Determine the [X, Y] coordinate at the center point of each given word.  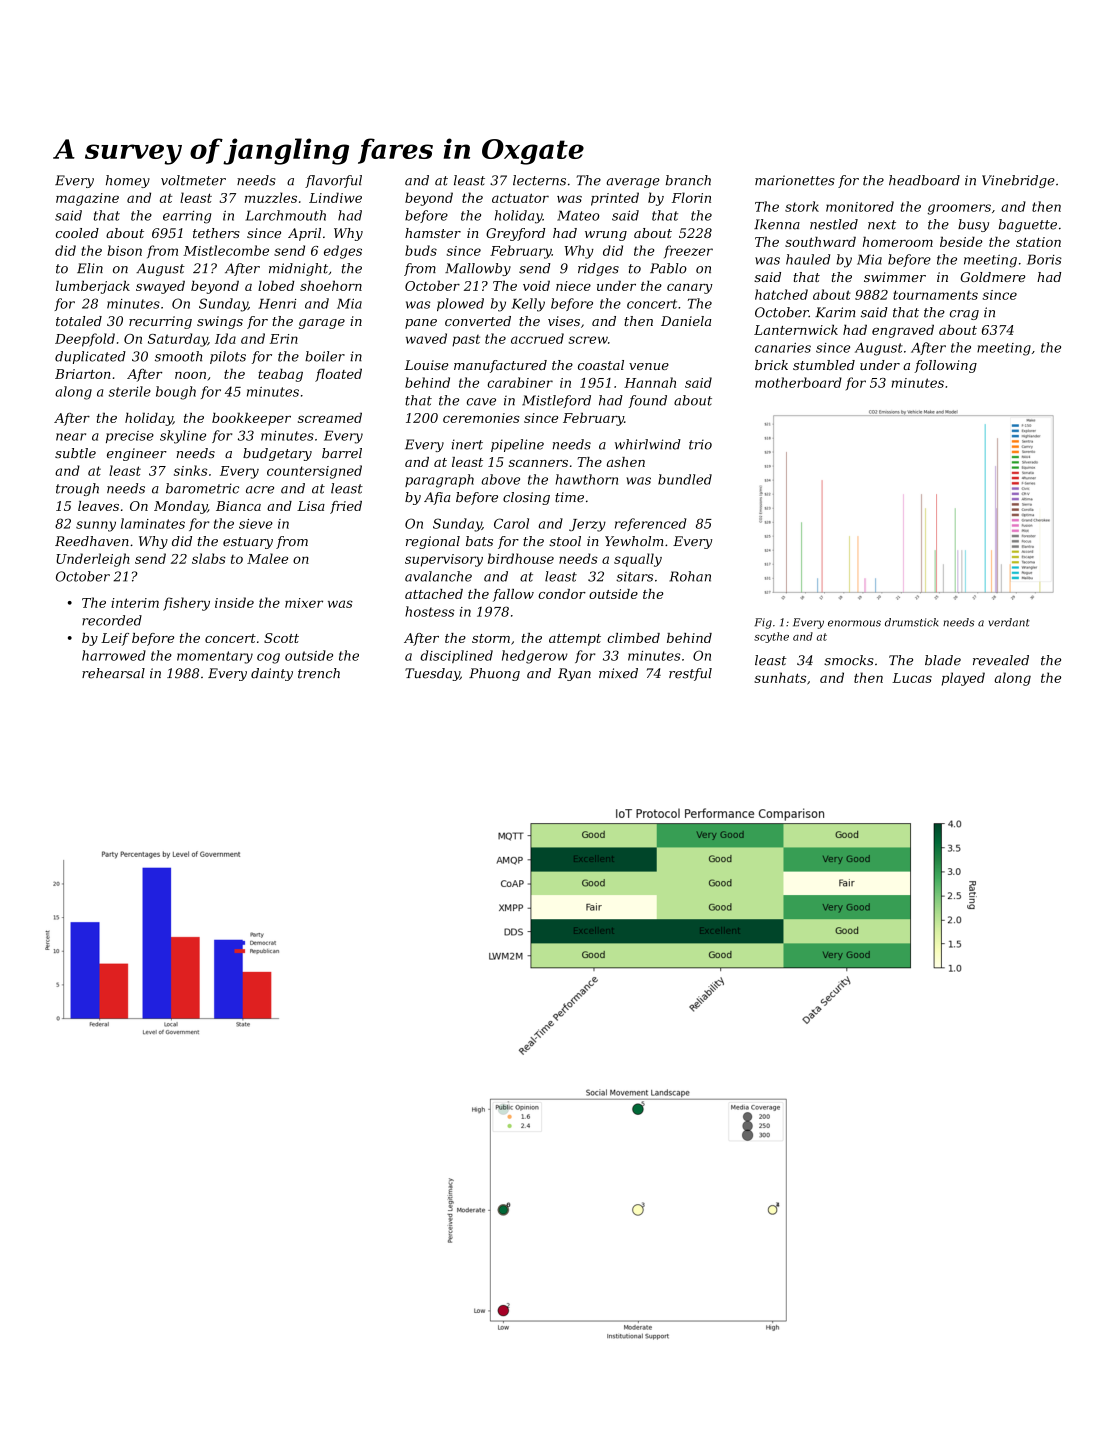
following [945, 366]
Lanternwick [796, 330]
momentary [215, 657]
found [647, 401]
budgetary [277, 454]
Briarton [83, 374]
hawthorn [587, 479]
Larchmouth [285, 215]
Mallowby [478, 269]
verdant [1009, 622]
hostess [429, 611]
